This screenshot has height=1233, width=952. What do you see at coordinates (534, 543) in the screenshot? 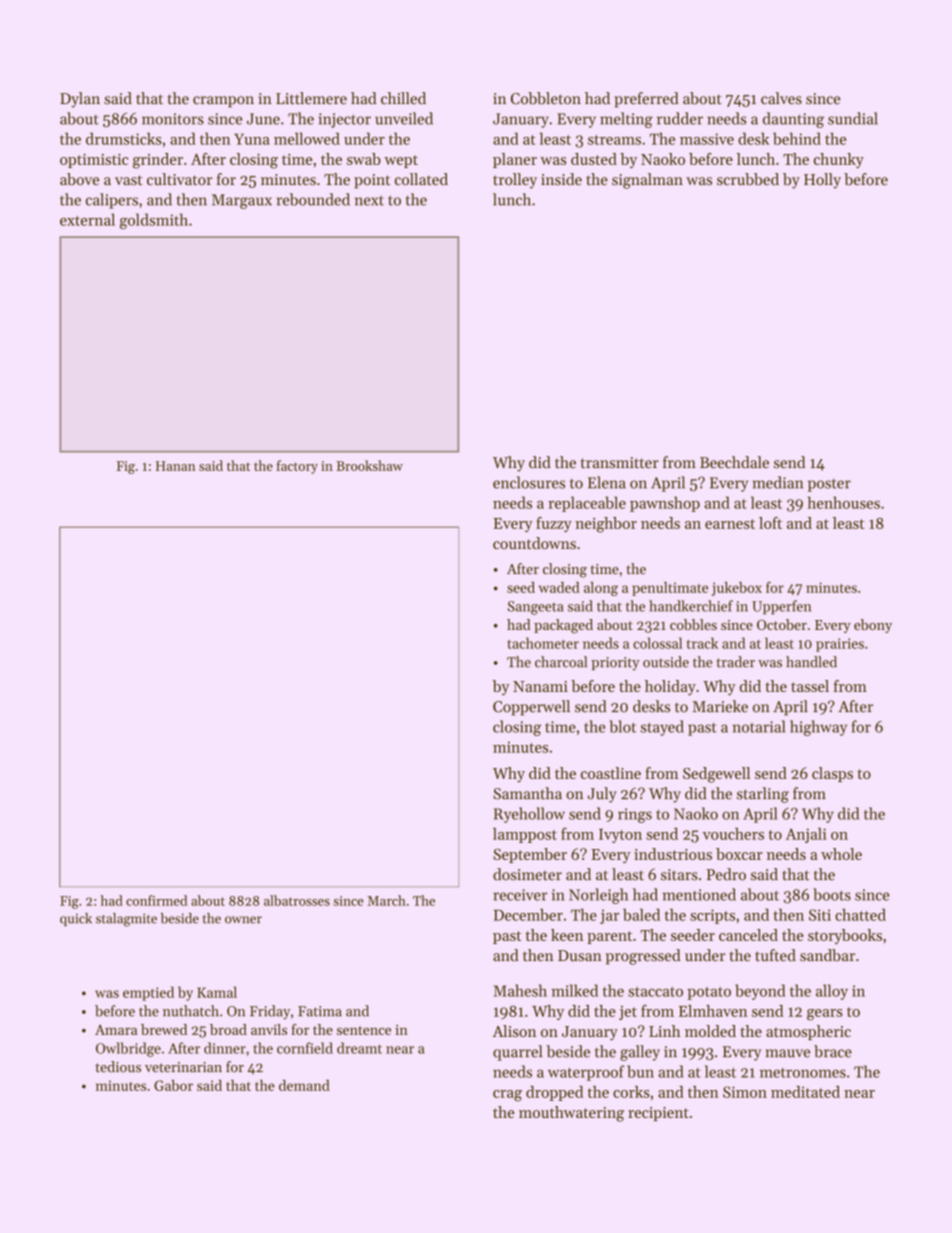
I see `countdowns` at bounding box center [534, 543].
